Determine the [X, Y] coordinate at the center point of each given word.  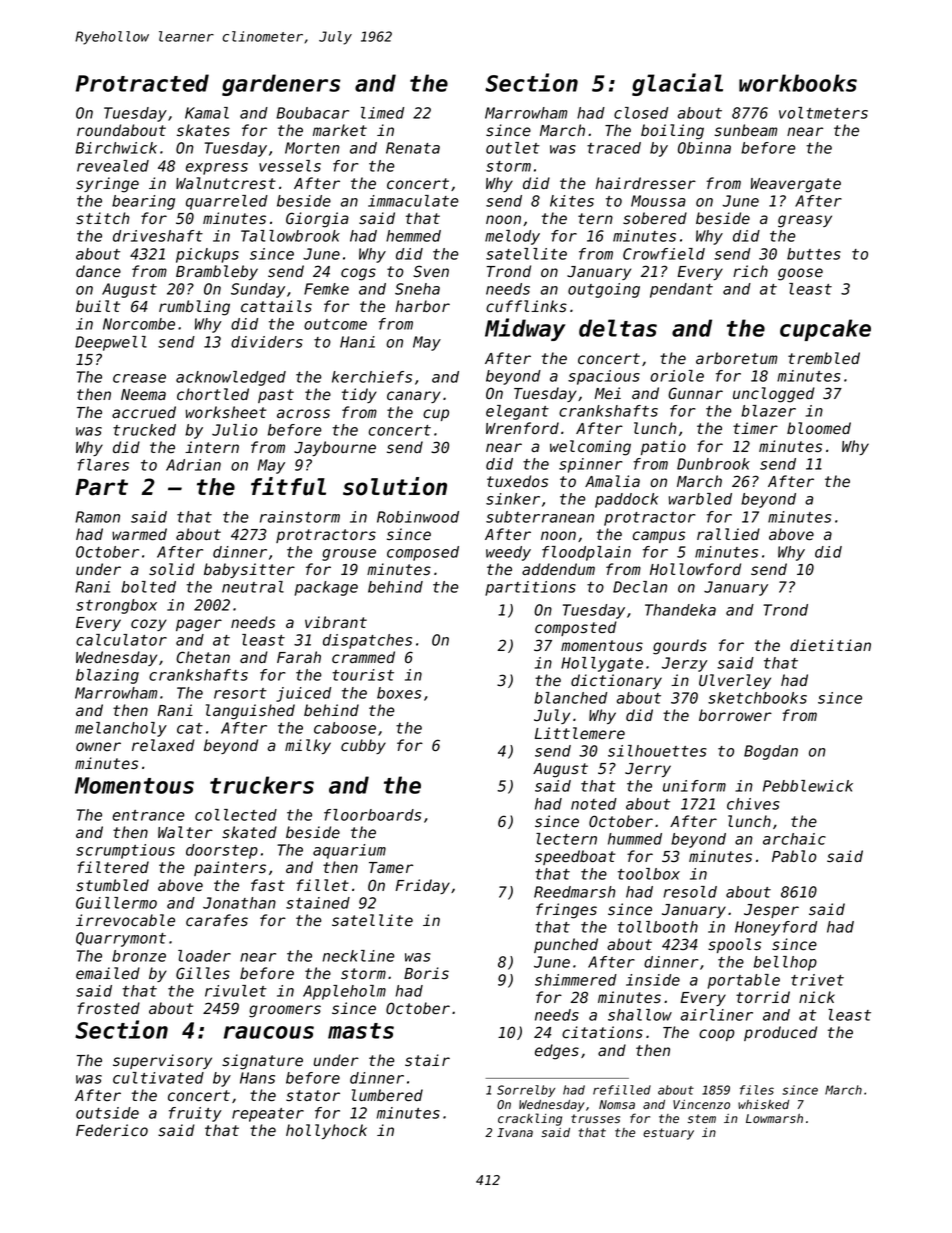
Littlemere [580, 733]
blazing [107, 676]
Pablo [794, 856]
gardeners [281, 85]
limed [382, 113]
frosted [108, 1008]
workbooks [798, 83]
